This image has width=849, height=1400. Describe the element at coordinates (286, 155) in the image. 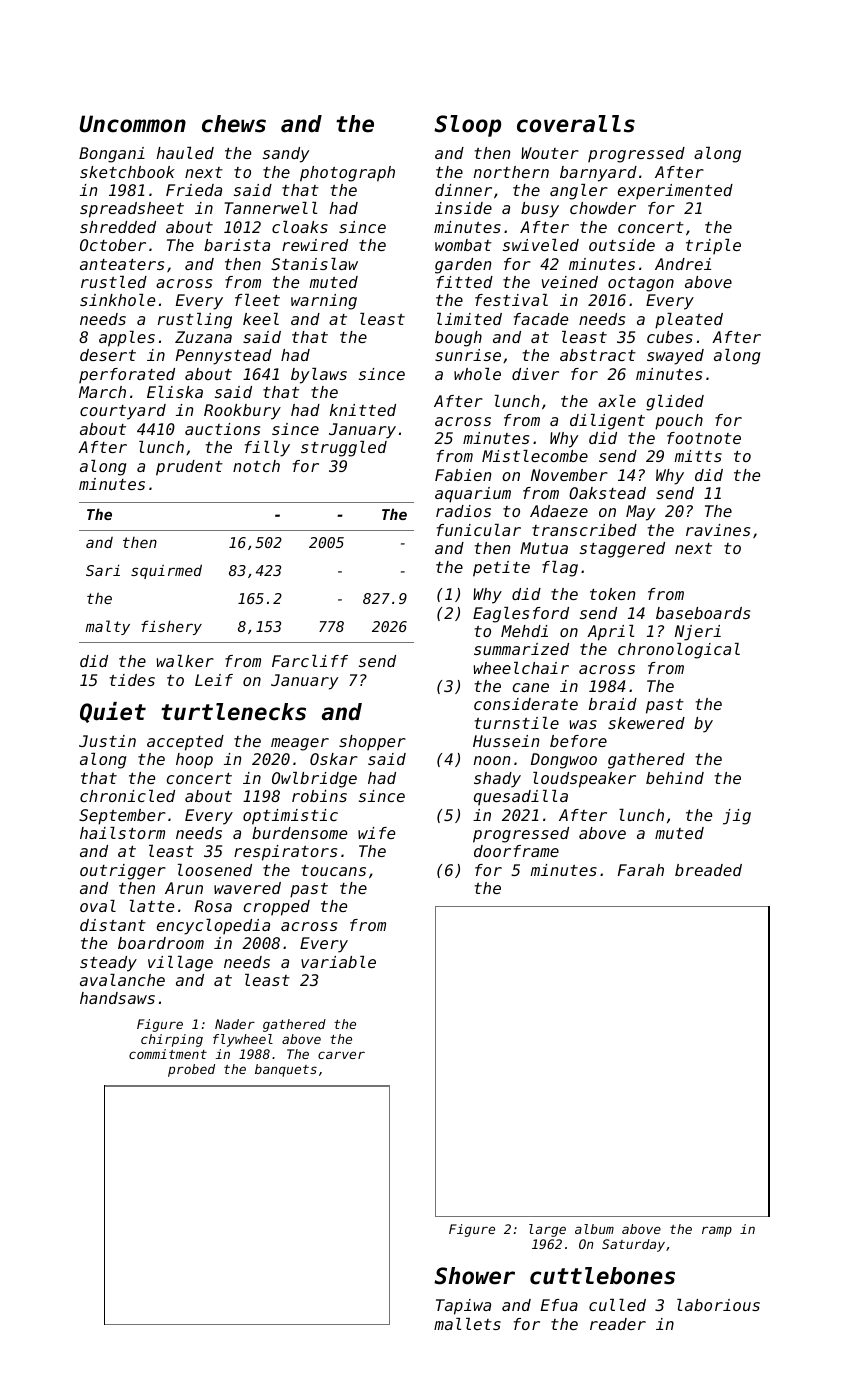

I see `sandy` at that location.
